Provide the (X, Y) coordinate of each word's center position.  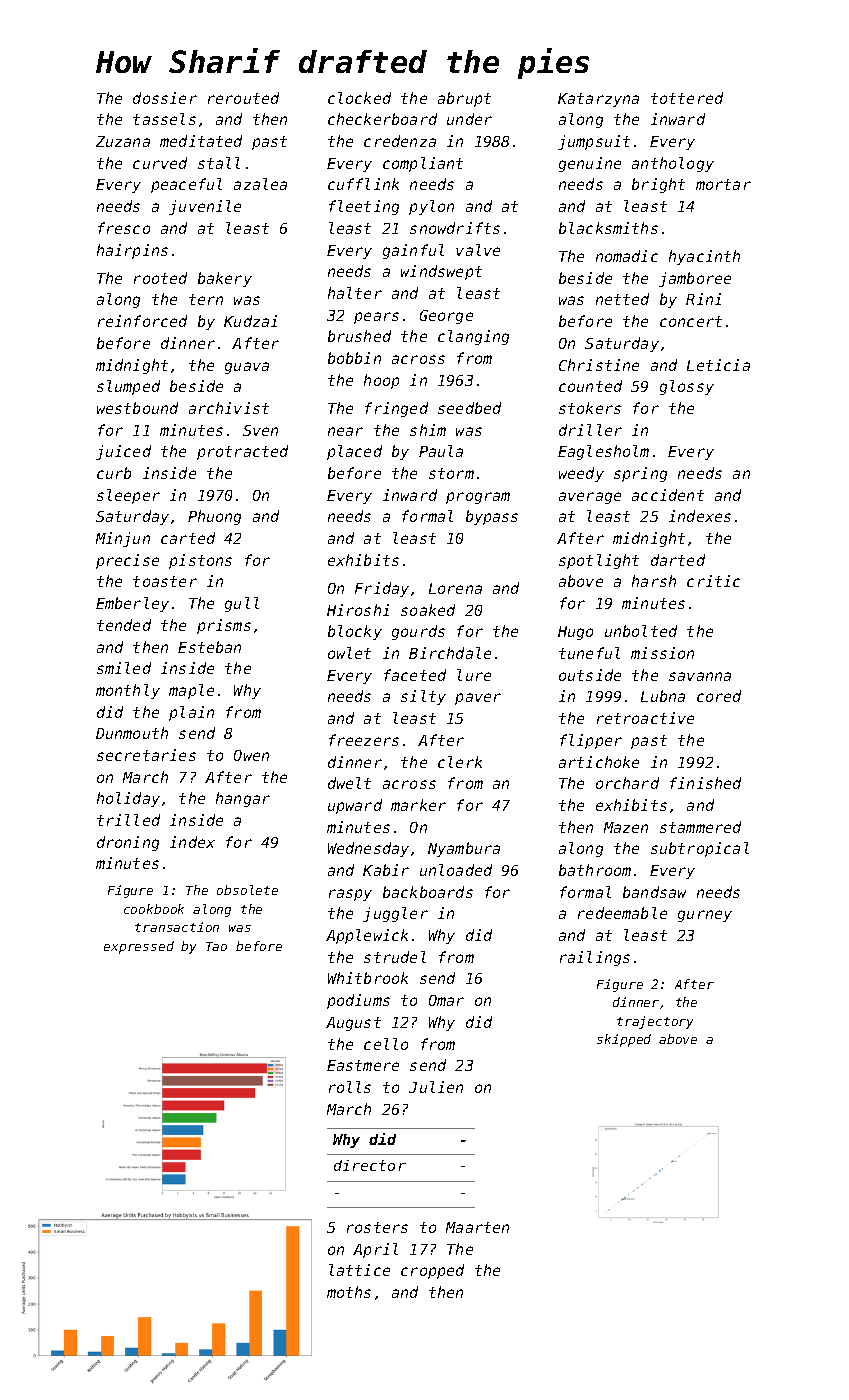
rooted (160, 278)
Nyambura (464, 849)
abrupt (464, 99)
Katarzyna (598, 100)
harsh (654, 581)
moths (349, 1292)
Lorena (455, 588)
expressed (139, 947)
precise (127, 561)
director (370, 1165)
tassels (164, 119)
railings (595, 958)
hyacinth (704, 257)
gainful (413, 251)
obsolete (247, 890)
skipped (624, 1040)
